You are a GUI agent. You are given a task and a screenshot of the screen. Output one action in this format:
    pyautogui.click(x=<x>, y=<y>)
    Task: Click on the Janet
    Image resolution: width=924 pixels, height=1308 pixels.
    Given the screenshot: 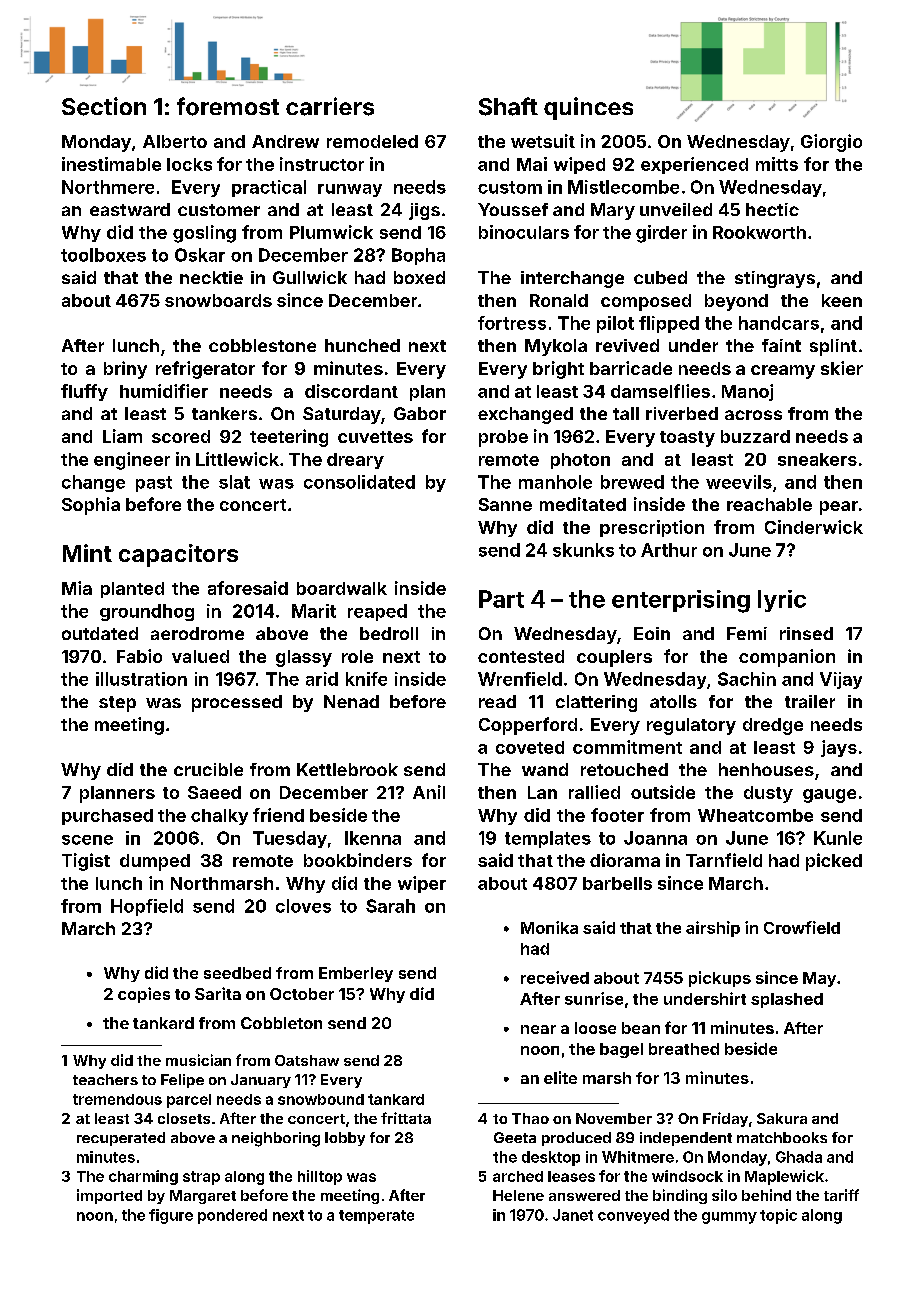 What is the action you would take?
    pyautogui.click(x=573, y=1215)
